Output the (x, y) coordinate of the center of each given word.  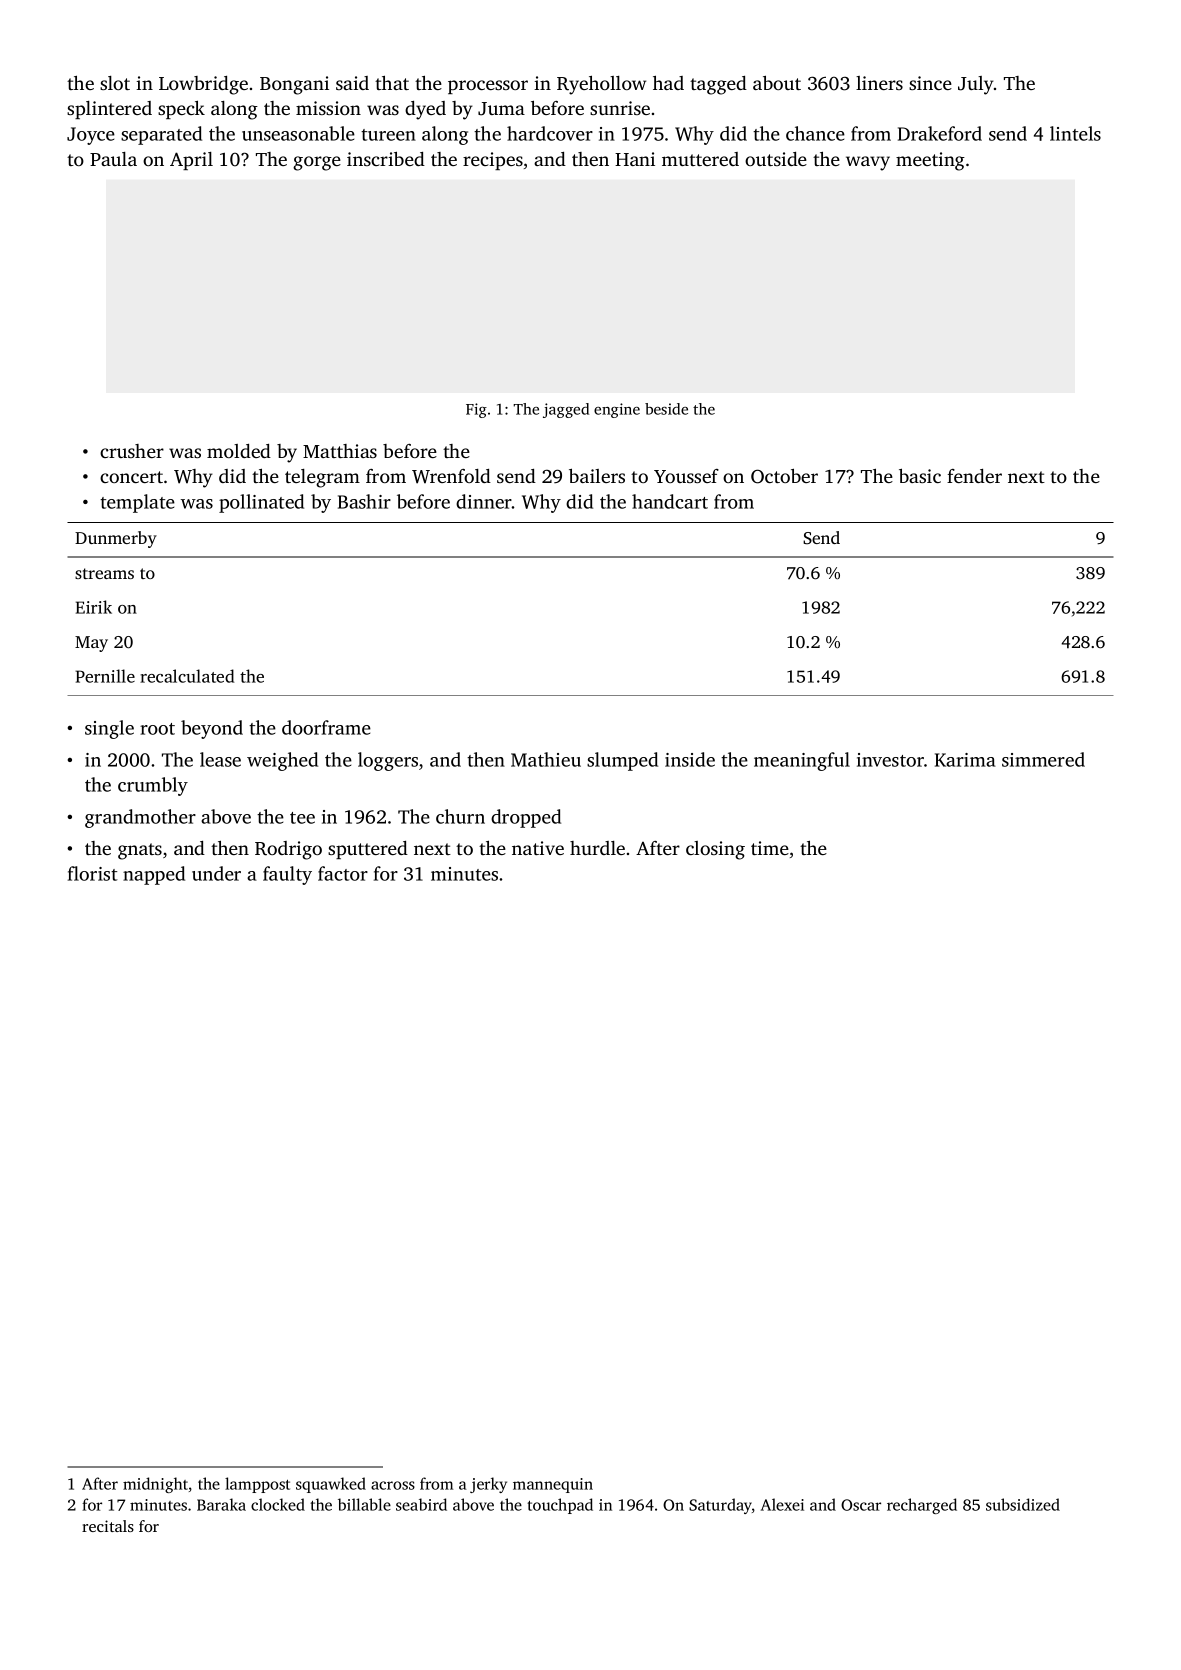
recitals (108, 1526)
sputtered (368, 850)
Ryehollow (601, 85)
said (352, 83)
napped (154, 875)
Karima (965, 760)
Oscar (861, 1505)
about (777, 83)
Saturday (720, 1506)
